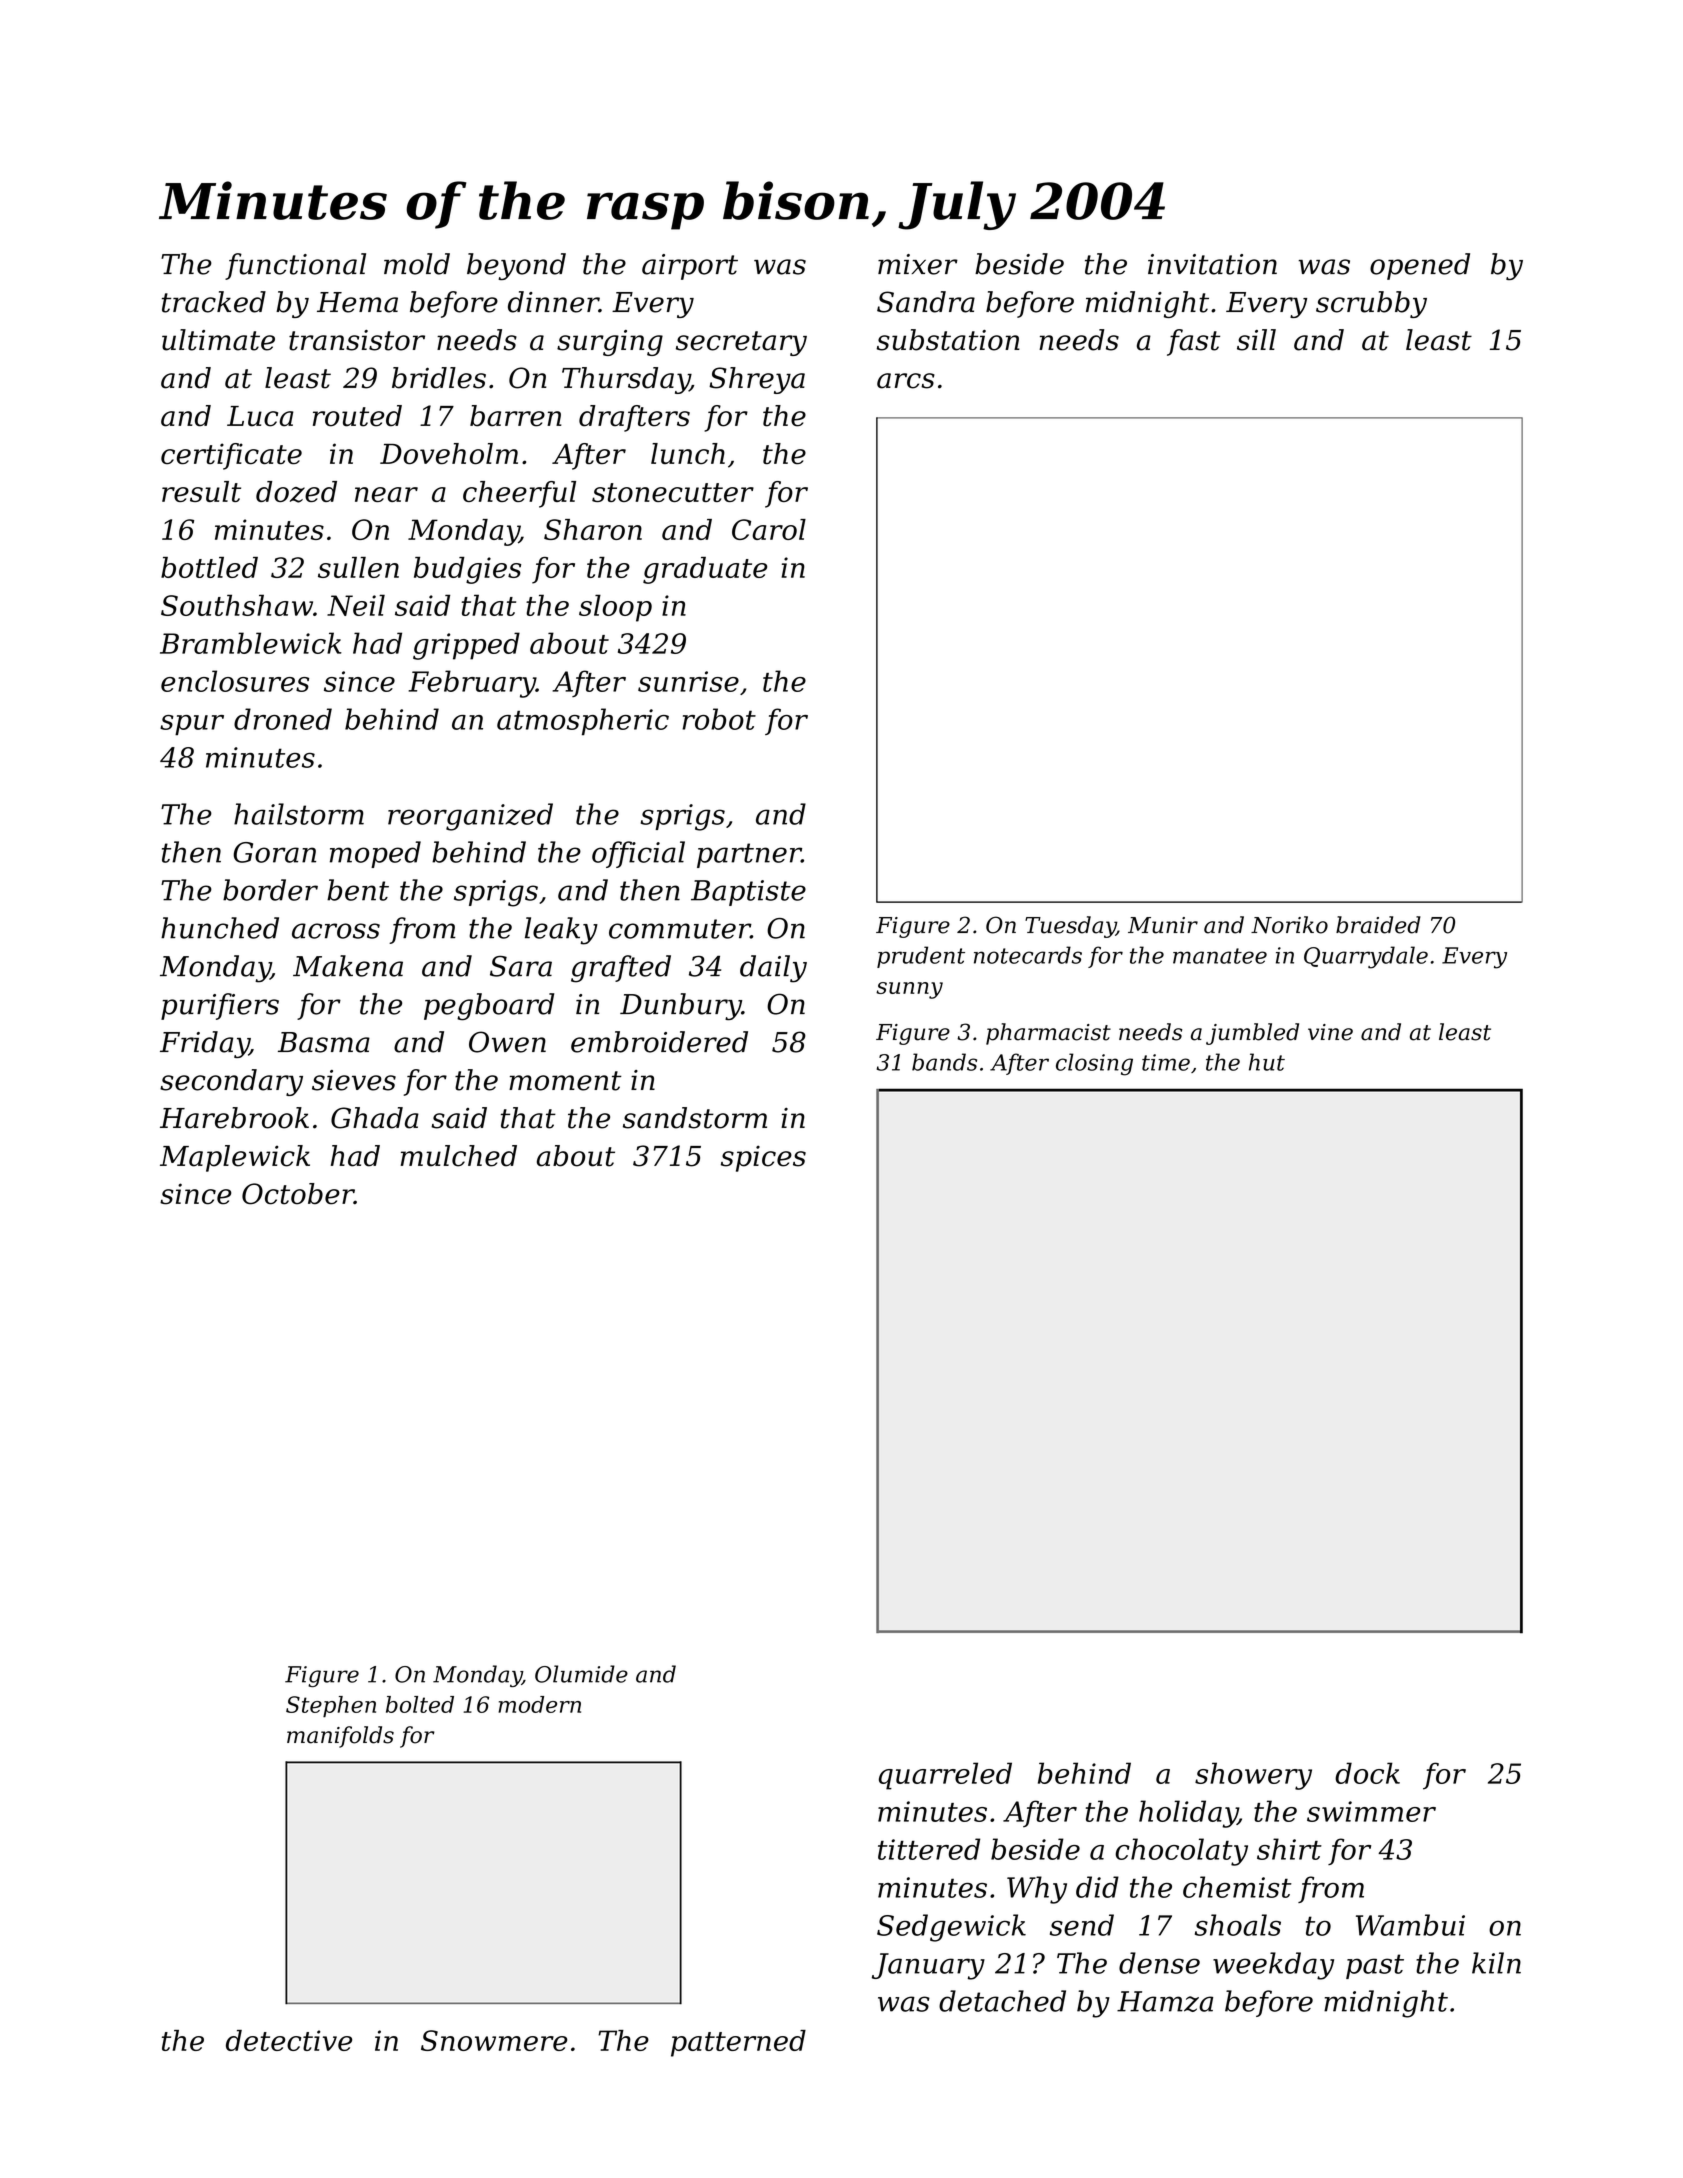  Describe the element at coordinates (581, 1674) in the screenshot. I see `Olumide` at that location.
